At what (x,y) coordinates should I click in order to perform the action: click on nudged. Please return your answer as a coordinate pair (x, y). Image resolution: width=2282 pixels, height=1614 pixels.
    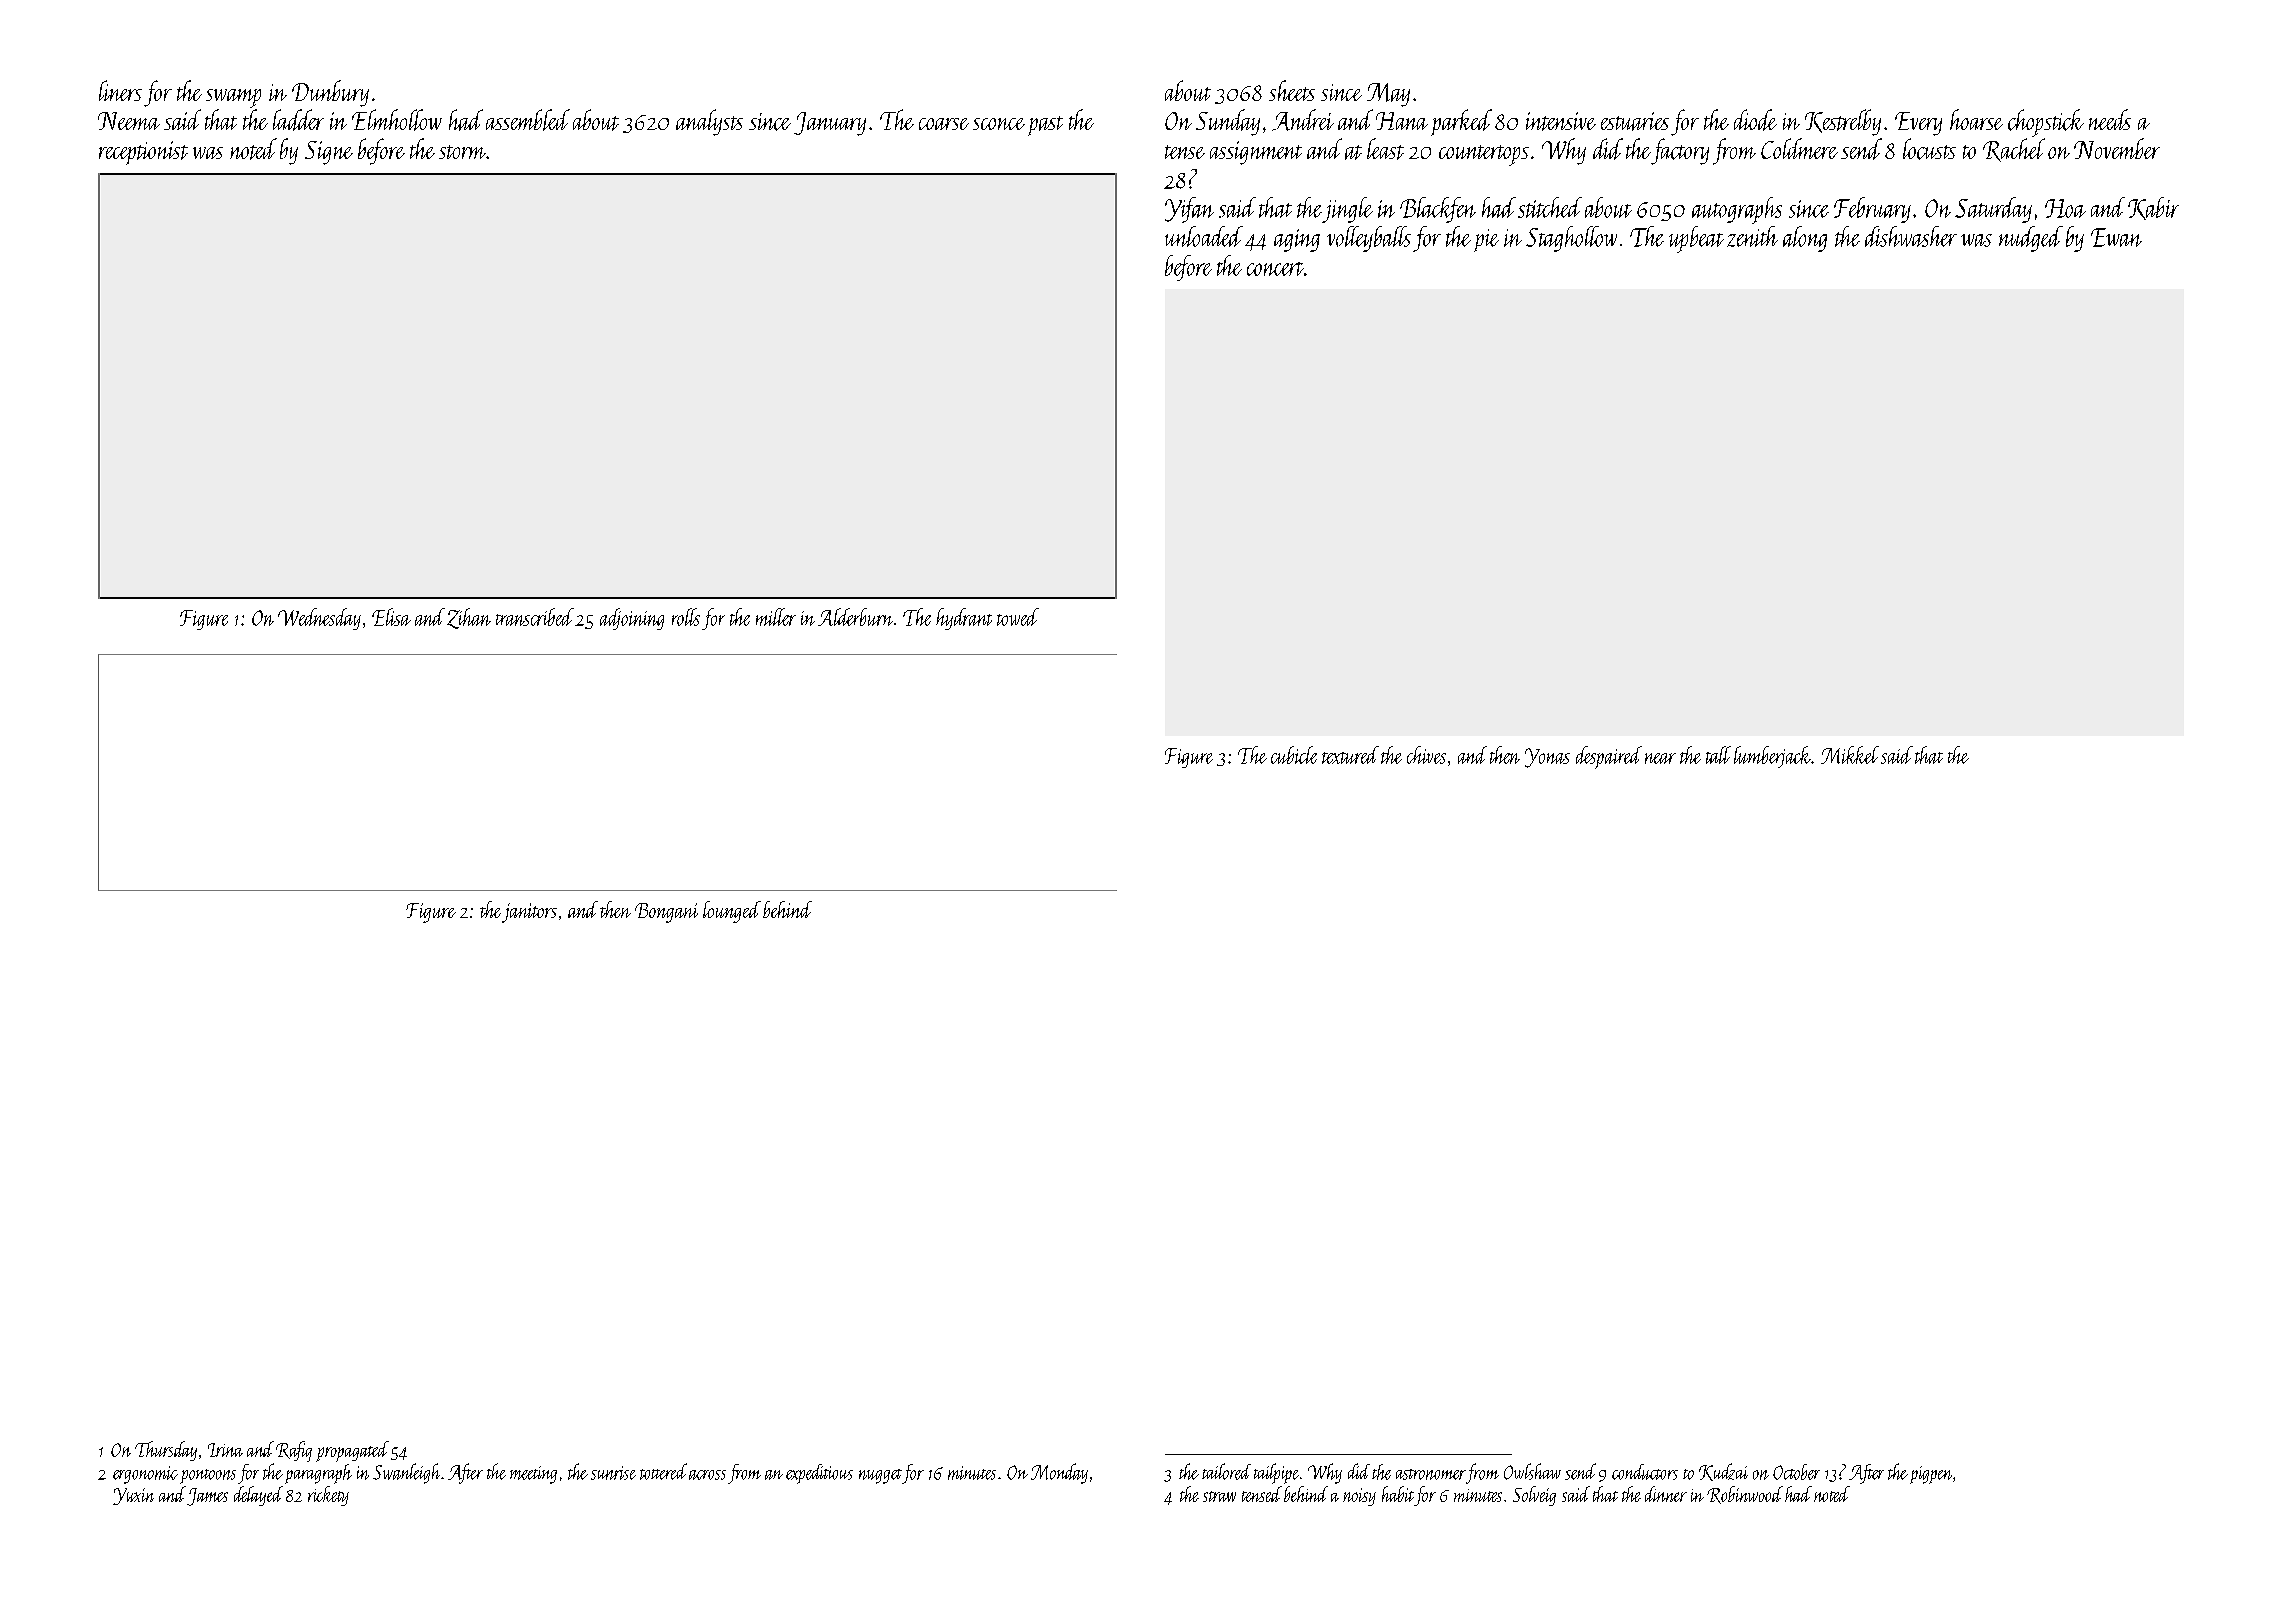
    Looking at the image, I should click on (2031, 239).
